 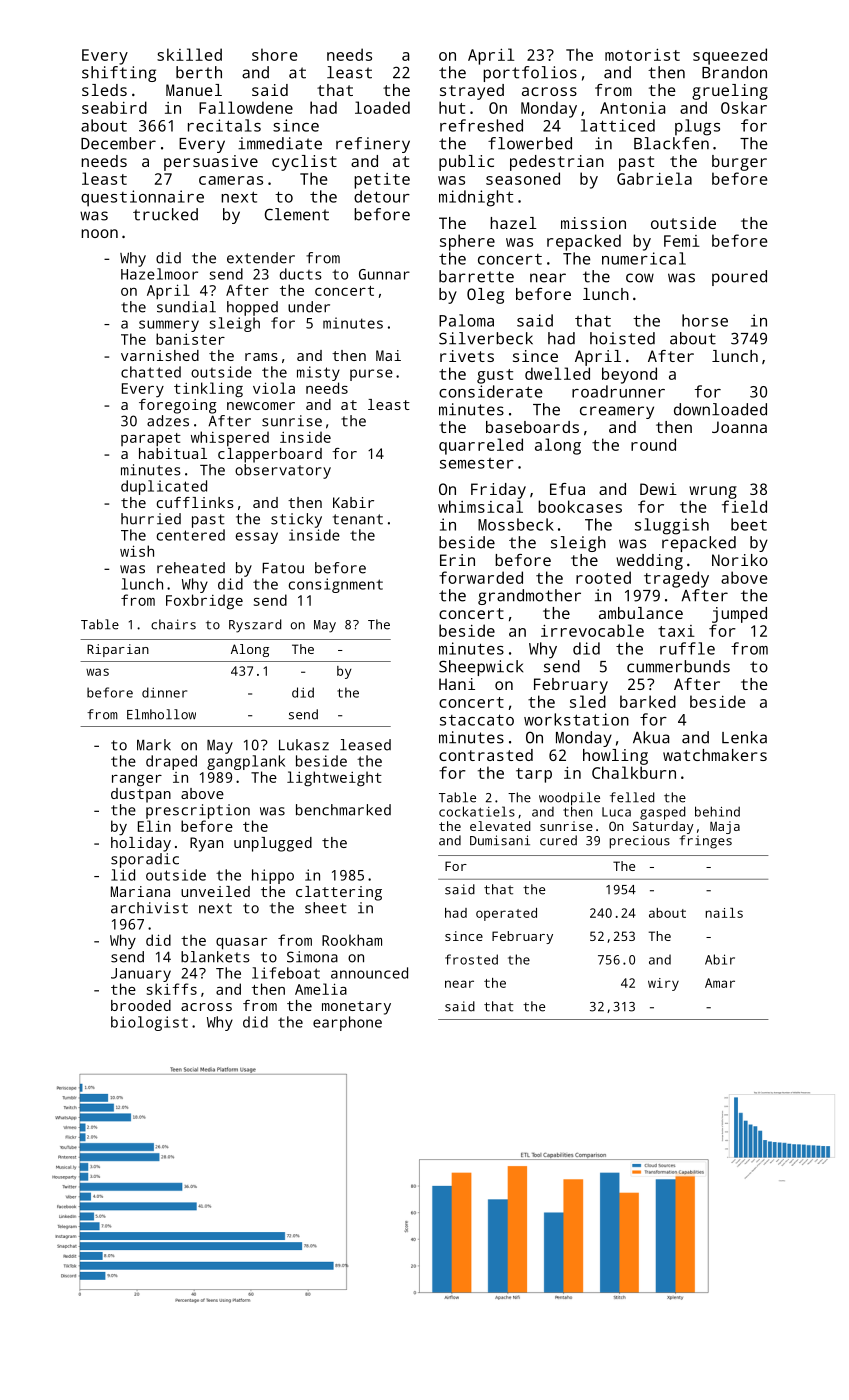 I want to click on noon, so click(x=99, y=233).
